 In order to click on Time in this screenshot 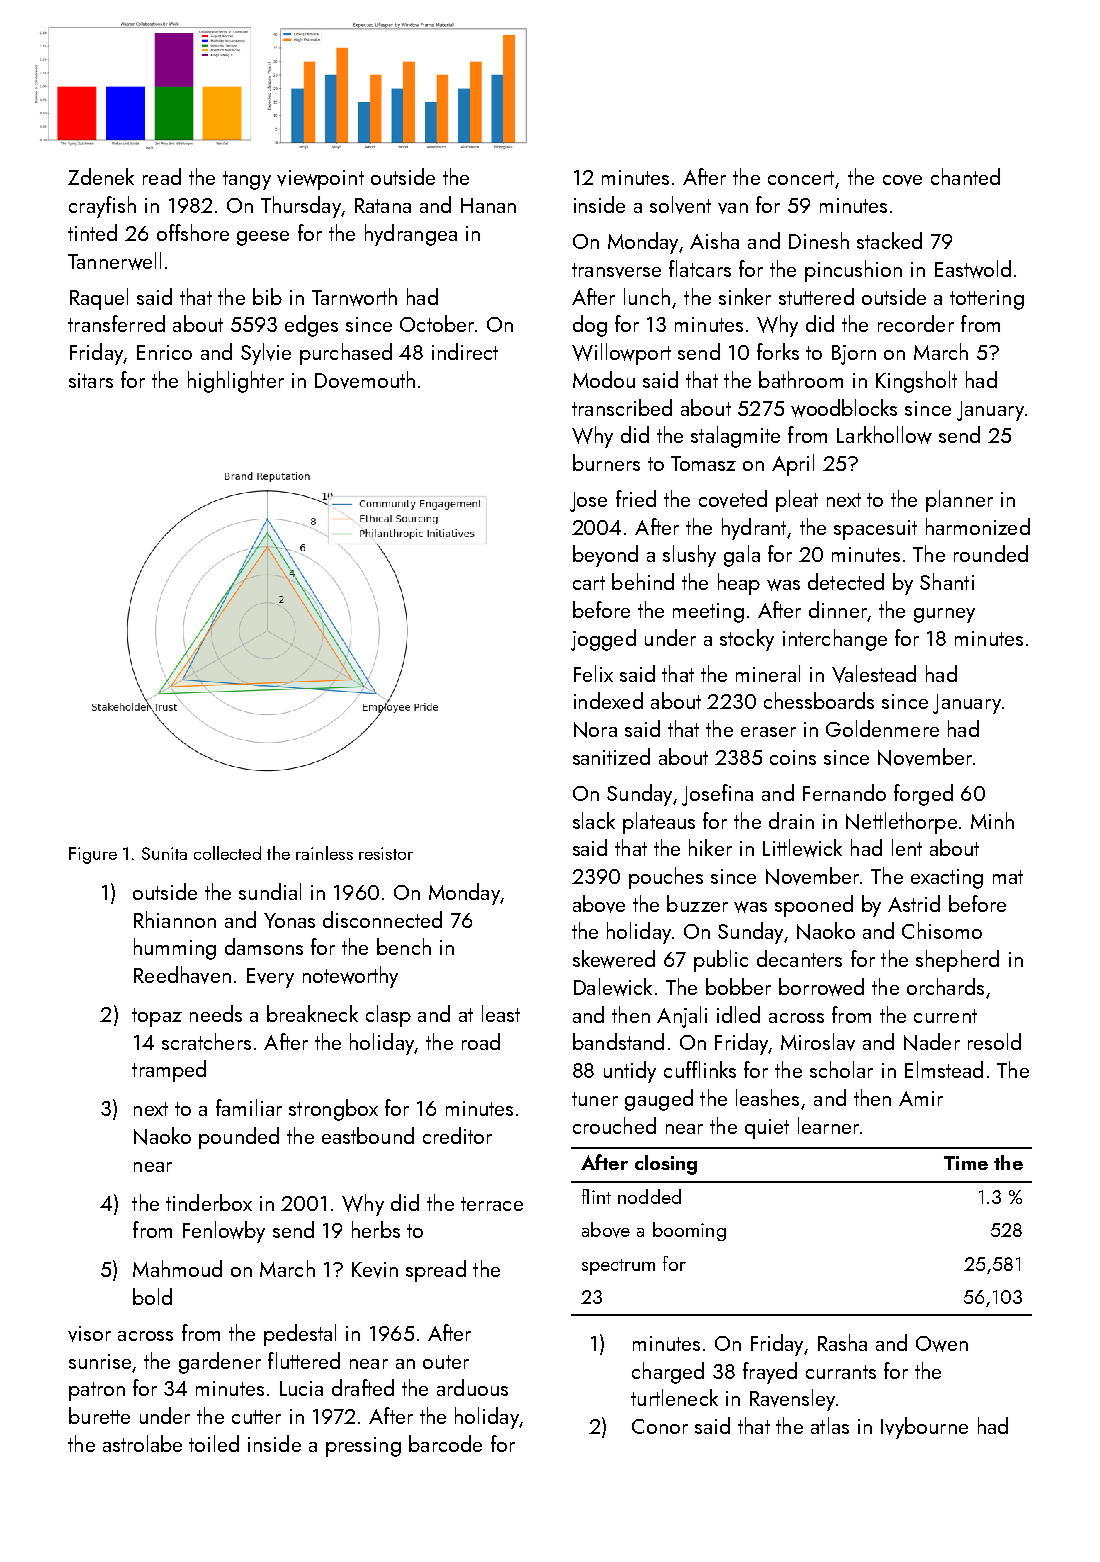, I will do `click(966, 1163)`.
